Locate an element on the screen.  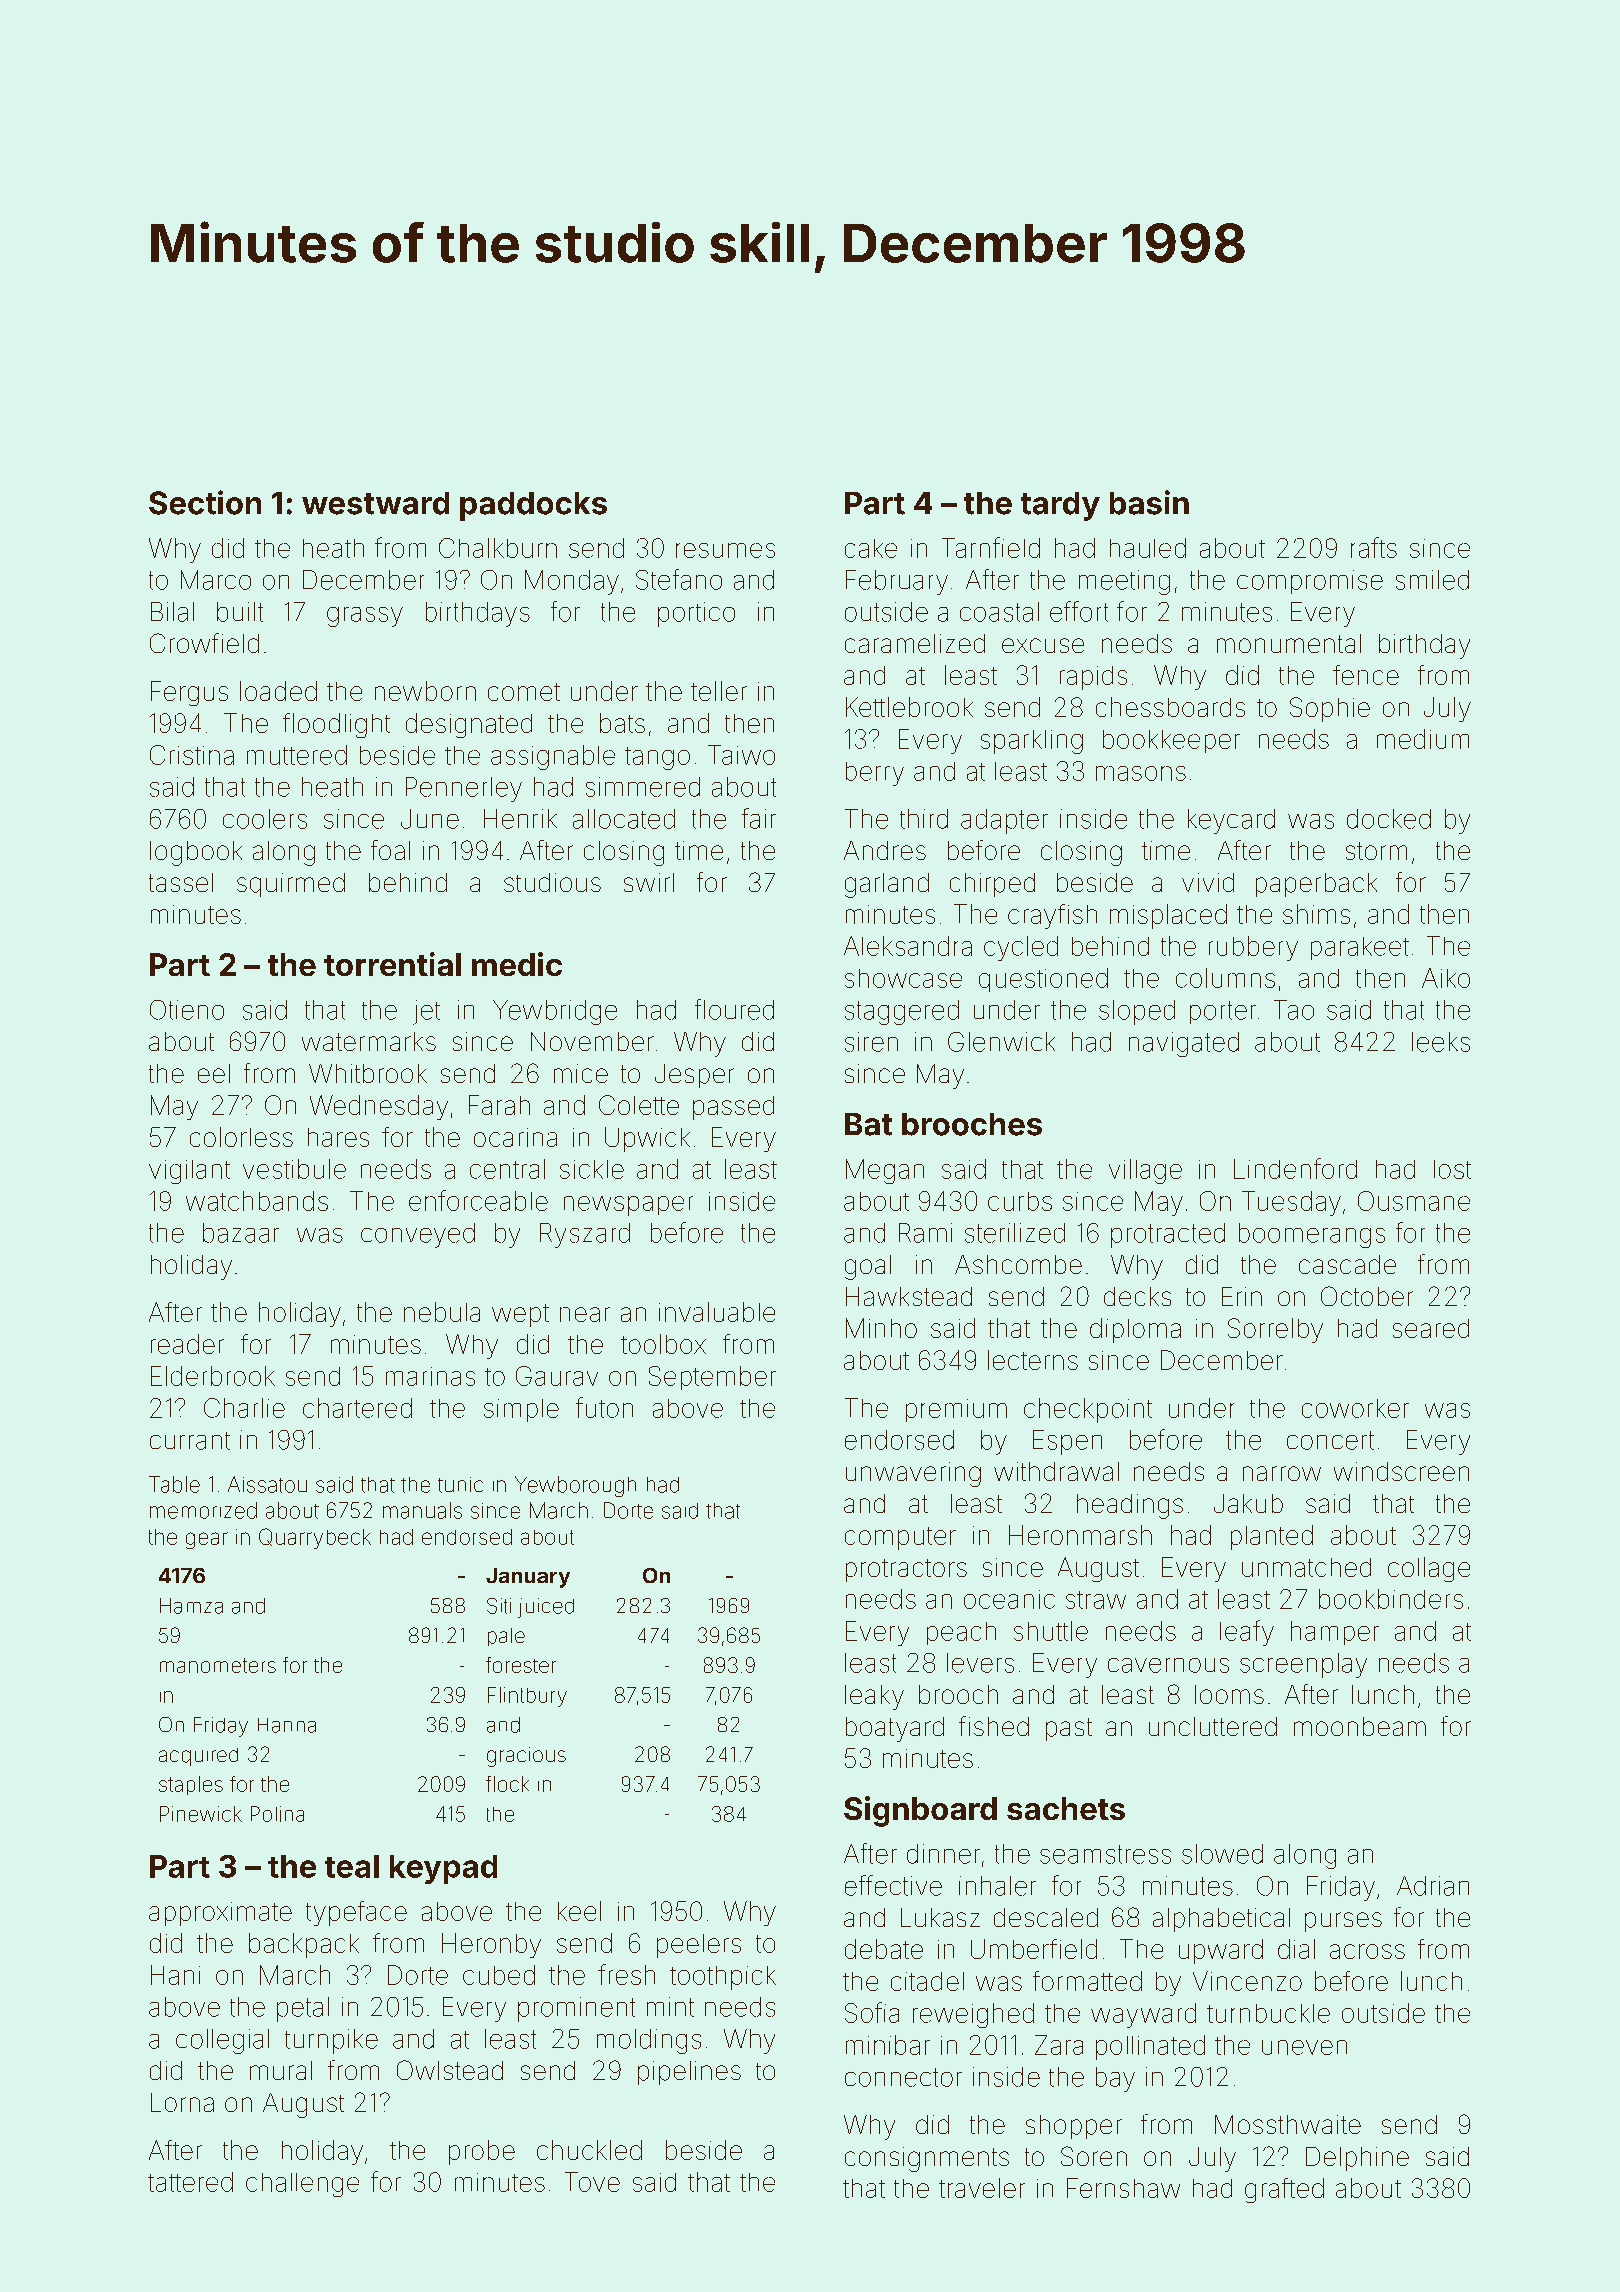
paddocks is located at coordinates (533, 506).
